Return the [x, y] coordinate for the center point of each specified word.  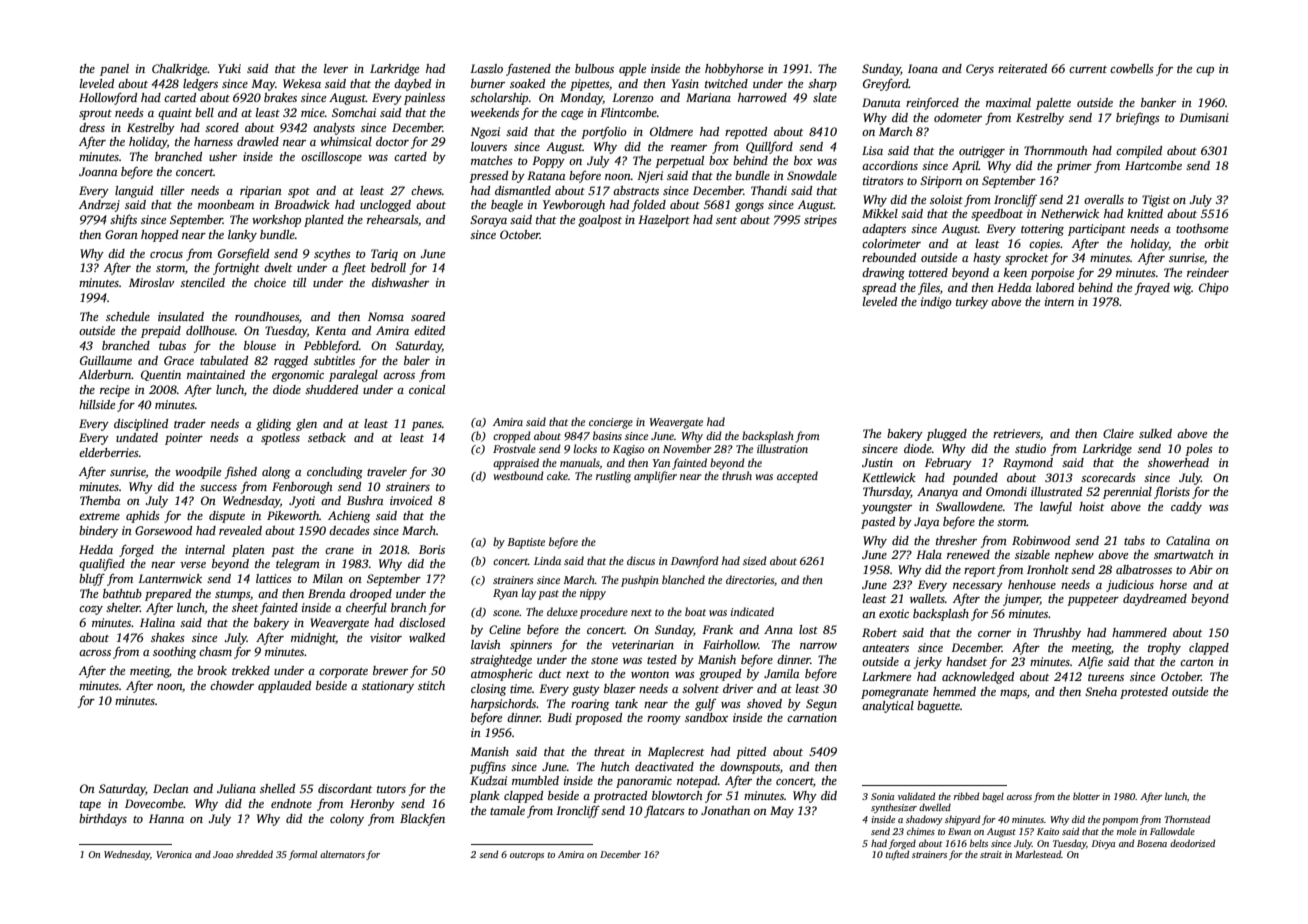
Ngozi [485, 133]
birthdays [103, 820]
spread [879, 289]
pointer [184, 439]
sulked [1155, 433]
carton [1197, 662]
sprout [95, 115]
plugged [946, 435]
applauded [284, 687]
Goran [121, 234]
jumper [1021, 600]
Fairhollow [730, 644]
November [687, 448]
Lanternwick [170, 578]
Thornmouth [1056, 150]
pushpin [640, 581]
